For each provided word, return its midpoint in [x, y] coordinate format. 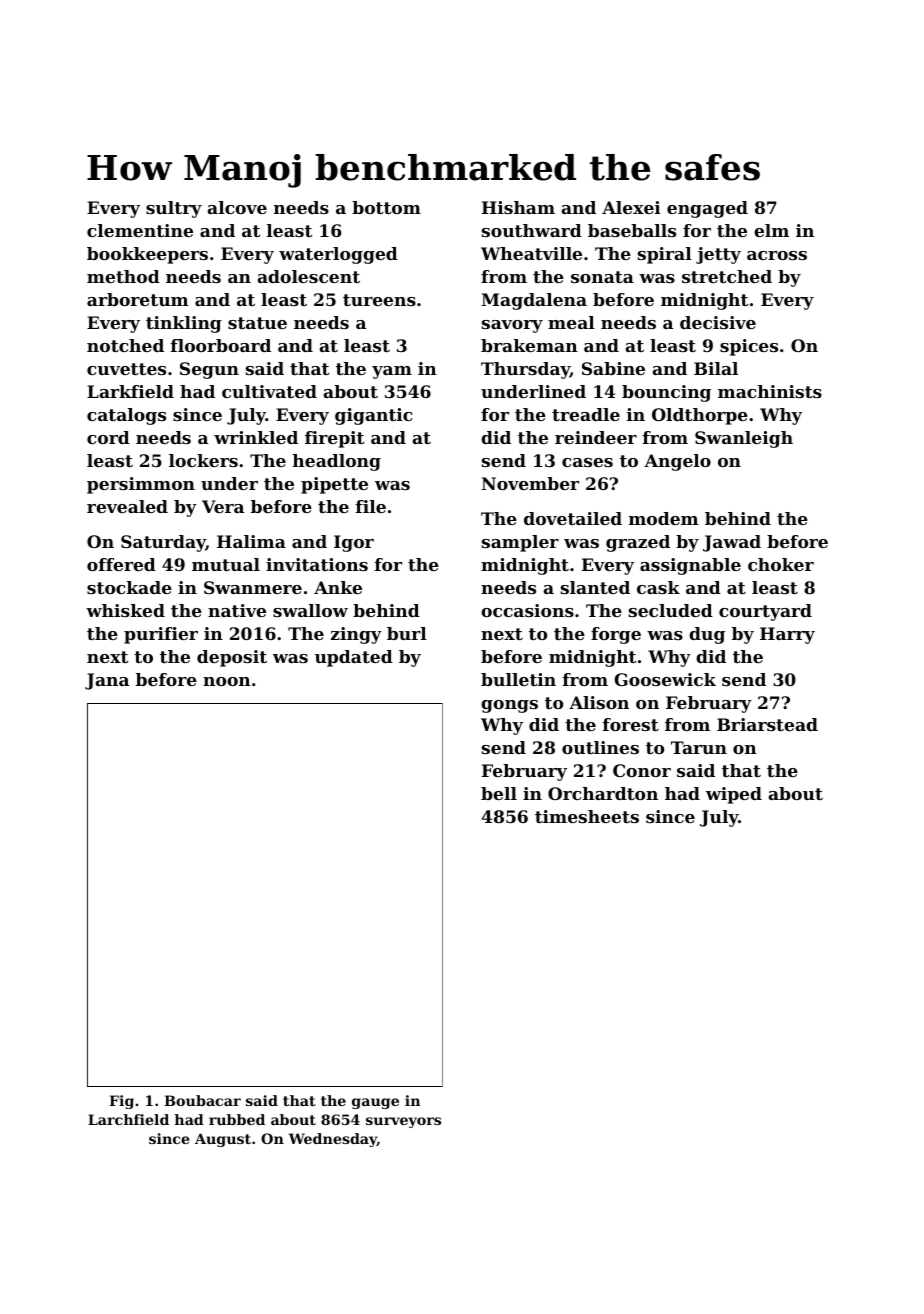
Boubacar [202, 1100]
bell [499, 793]
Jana [107, 681]
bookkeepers [147, 255]
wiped [734, 795]
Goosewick [665, 679]
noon [227, 681]
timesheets [587, 816]
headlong [337, 462]
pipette [334, 485]
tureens [379, 300]
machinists [770, 391]
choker [781, 564]
